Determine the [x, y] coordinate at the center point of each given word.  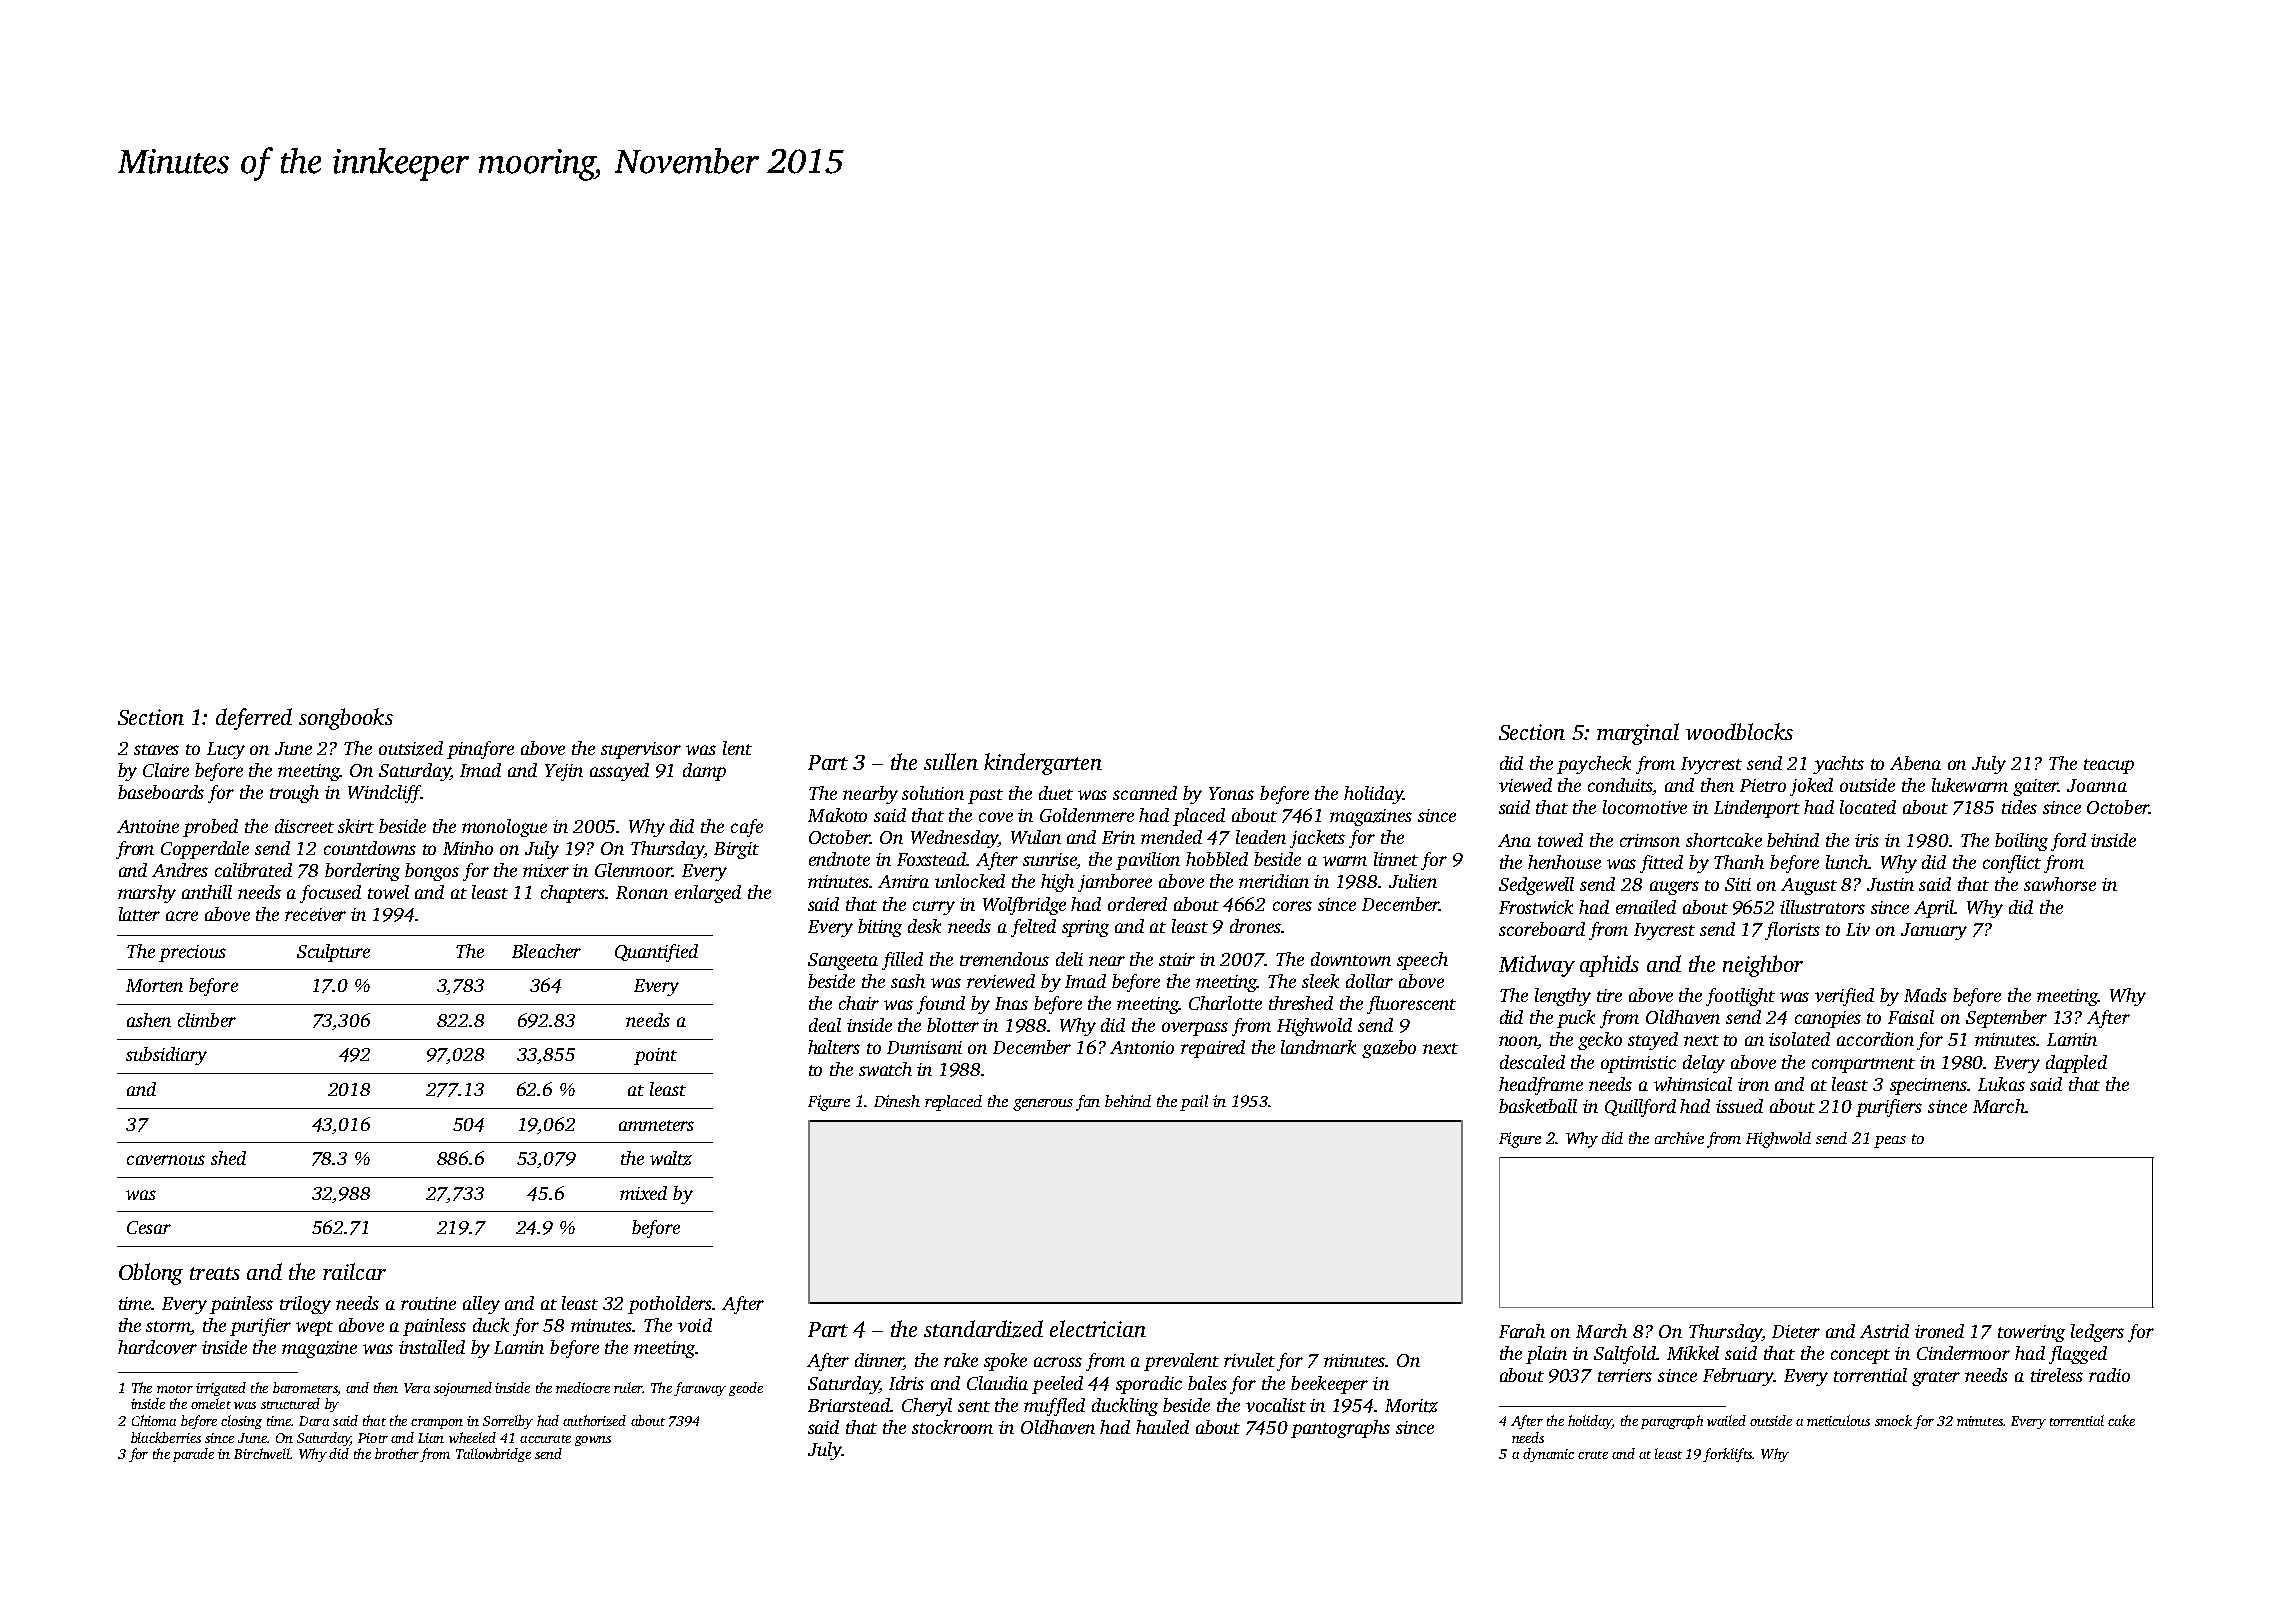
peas [1890, 1142]
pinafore [480, 750]
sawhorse [2060, 884]
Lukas [2001, 1084]
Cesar [149, 1227]
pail [1194, 1103]
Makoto [837, 815]
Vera [417, 1388]
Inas [1011, 1003]
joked [1811, 787]
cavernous [166, 1160]
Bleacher [546, 951]
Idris [906, 1383]
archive [1679, 1138]
